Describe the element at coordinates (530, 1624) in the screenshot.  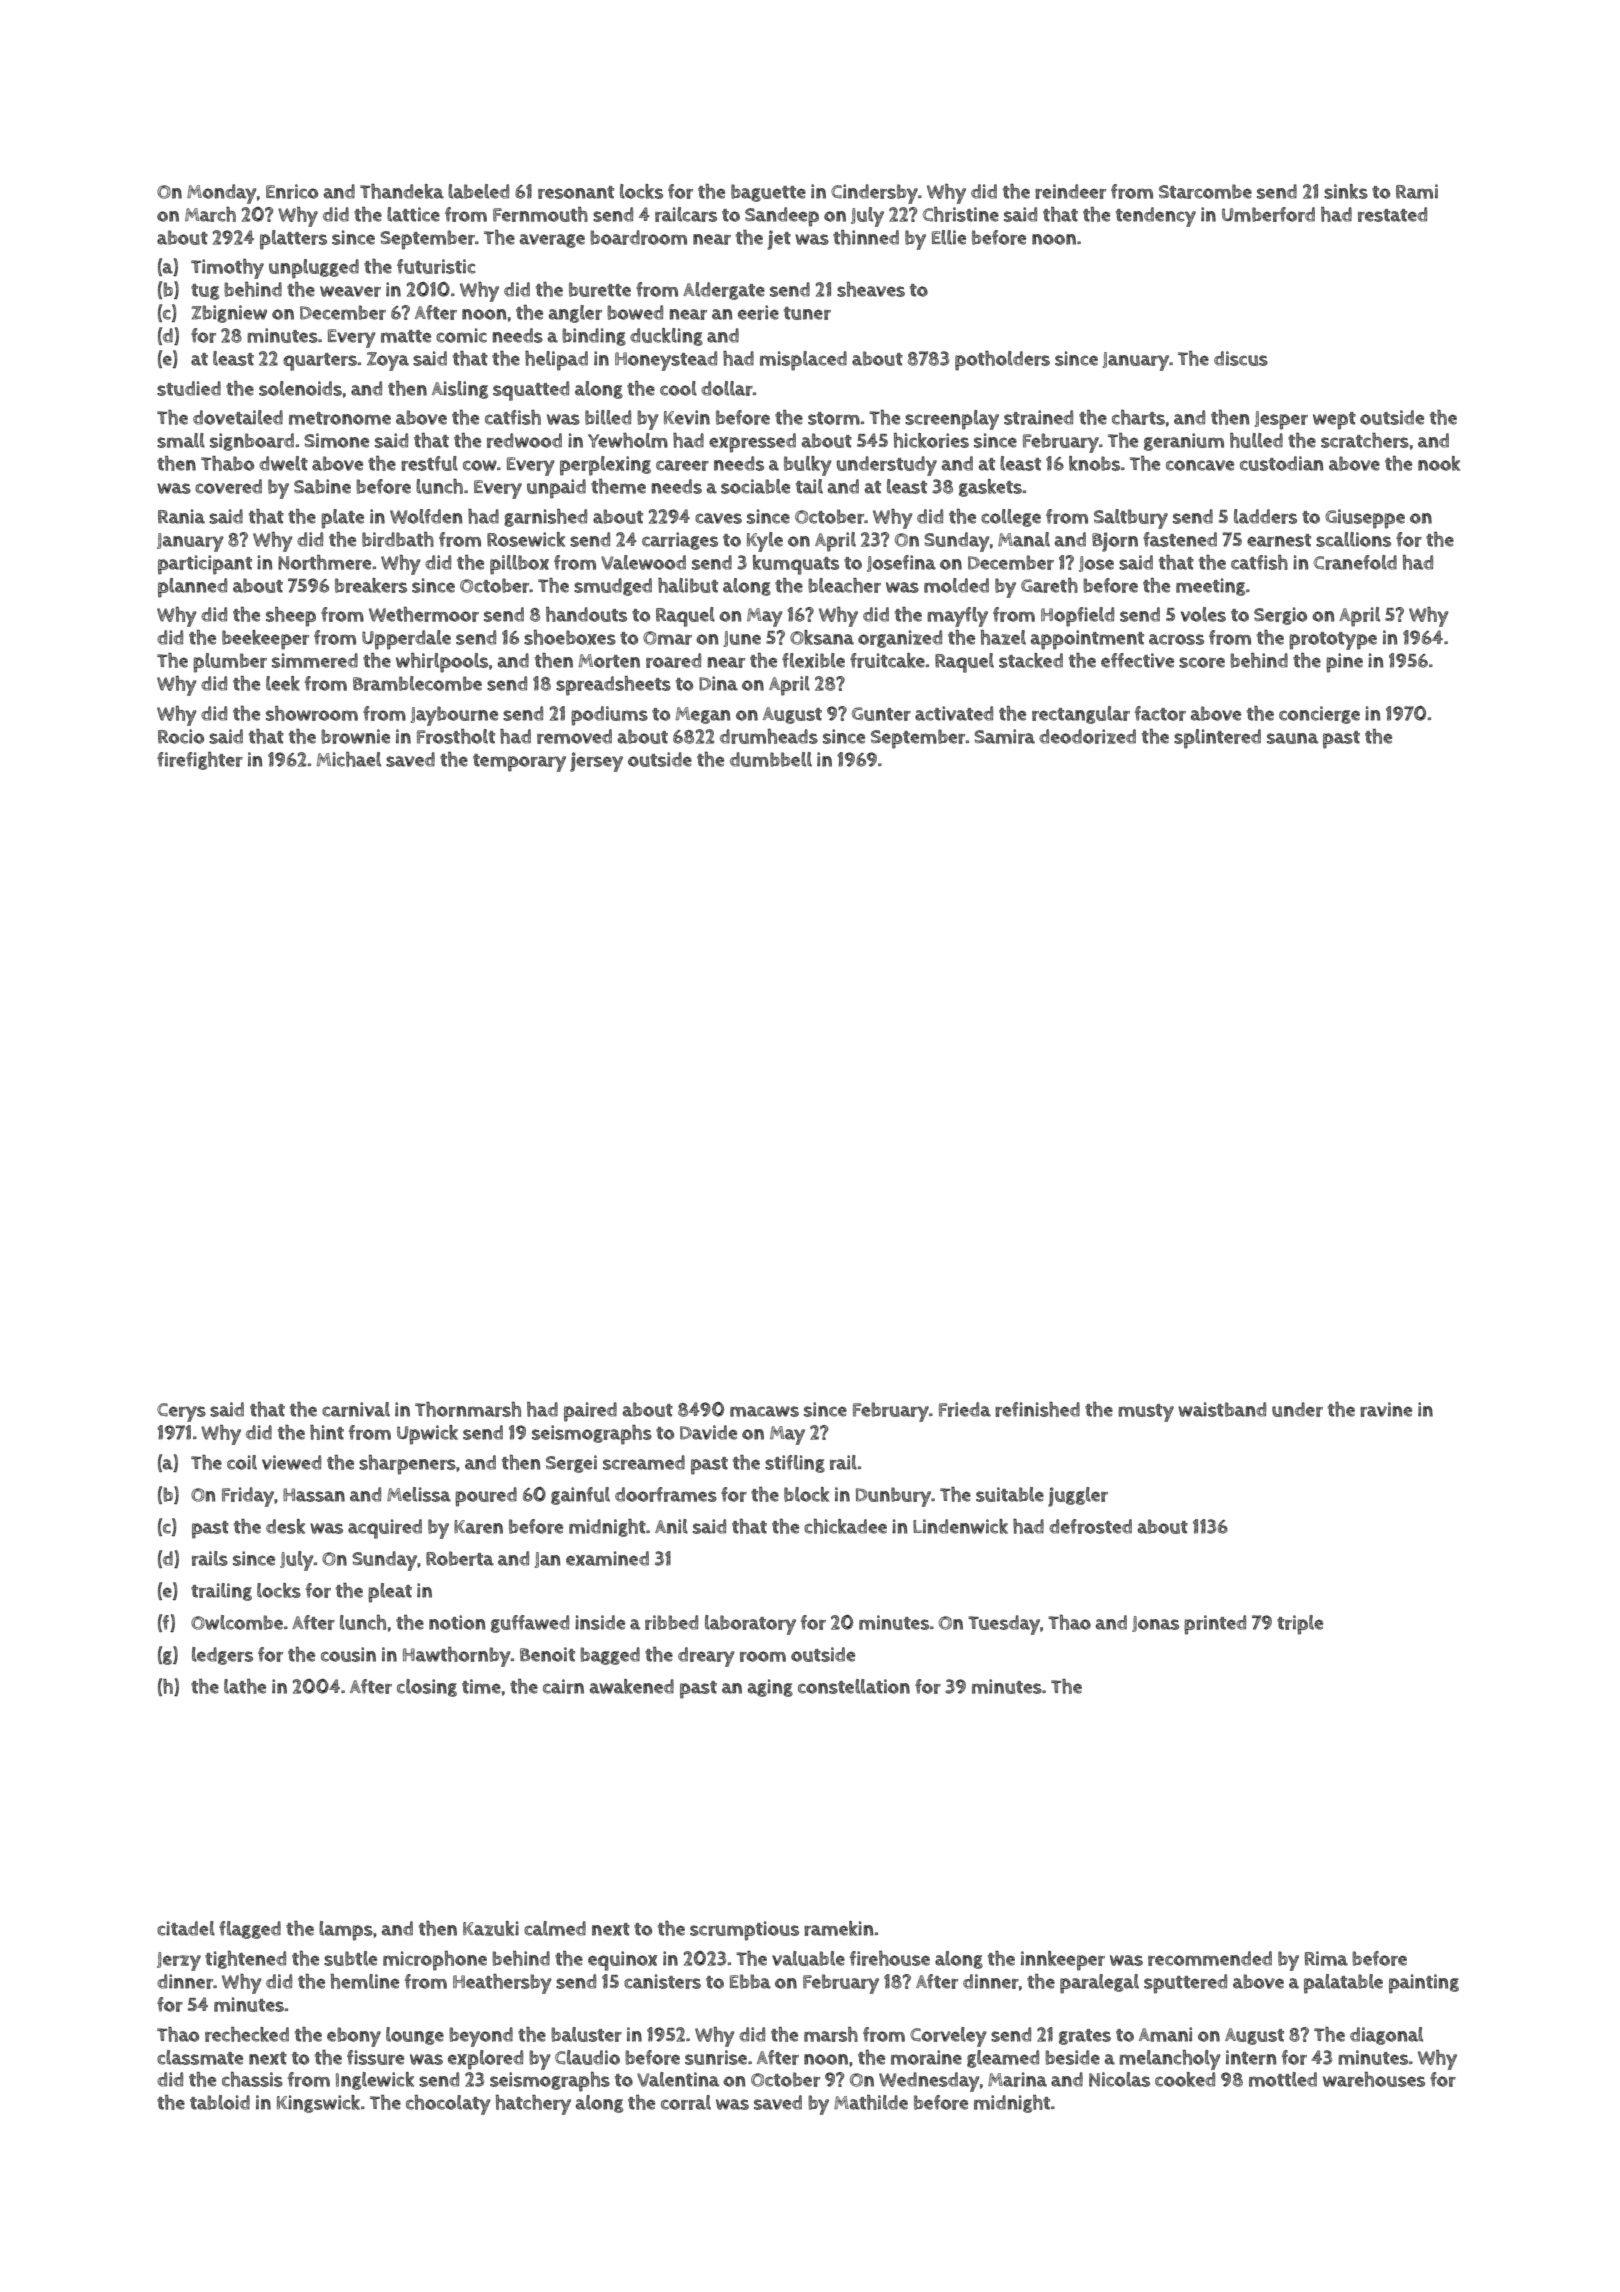
I see `guffawed` at that location.
